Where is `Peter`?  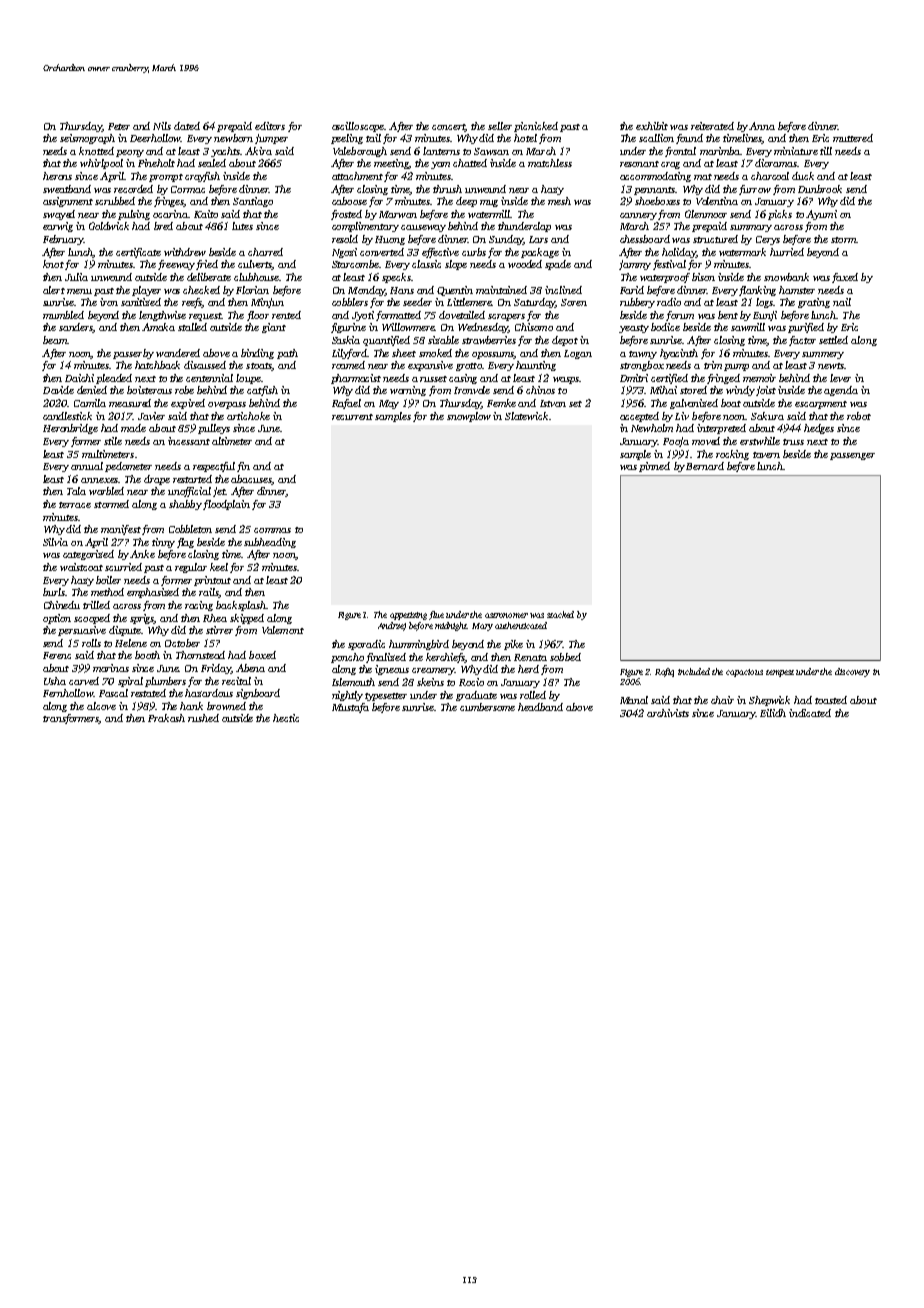
Peter is located at coordinates (119, 126).
